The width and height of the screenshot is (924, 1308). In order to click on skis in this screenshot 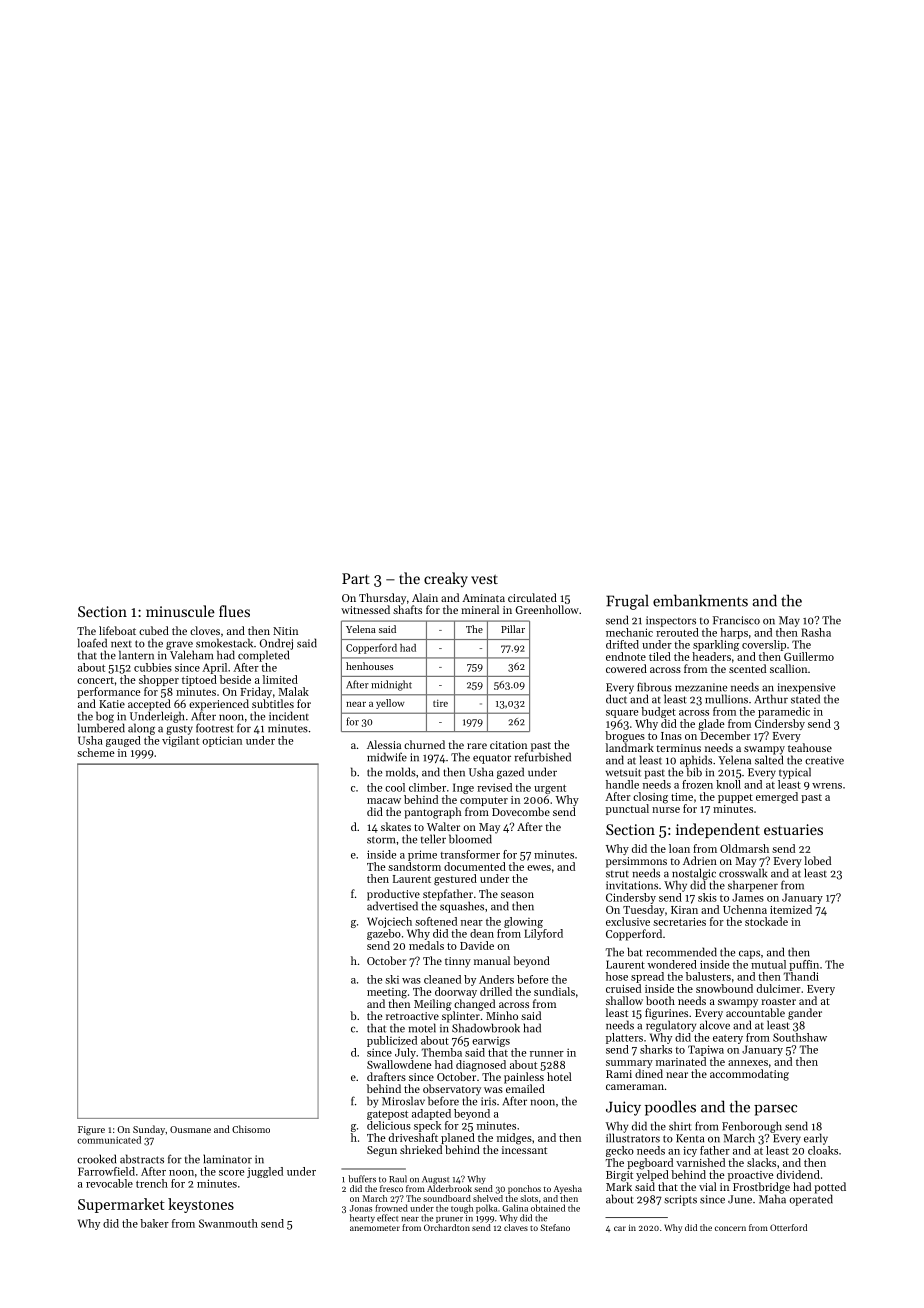, I will do `click(707, 897)`.
